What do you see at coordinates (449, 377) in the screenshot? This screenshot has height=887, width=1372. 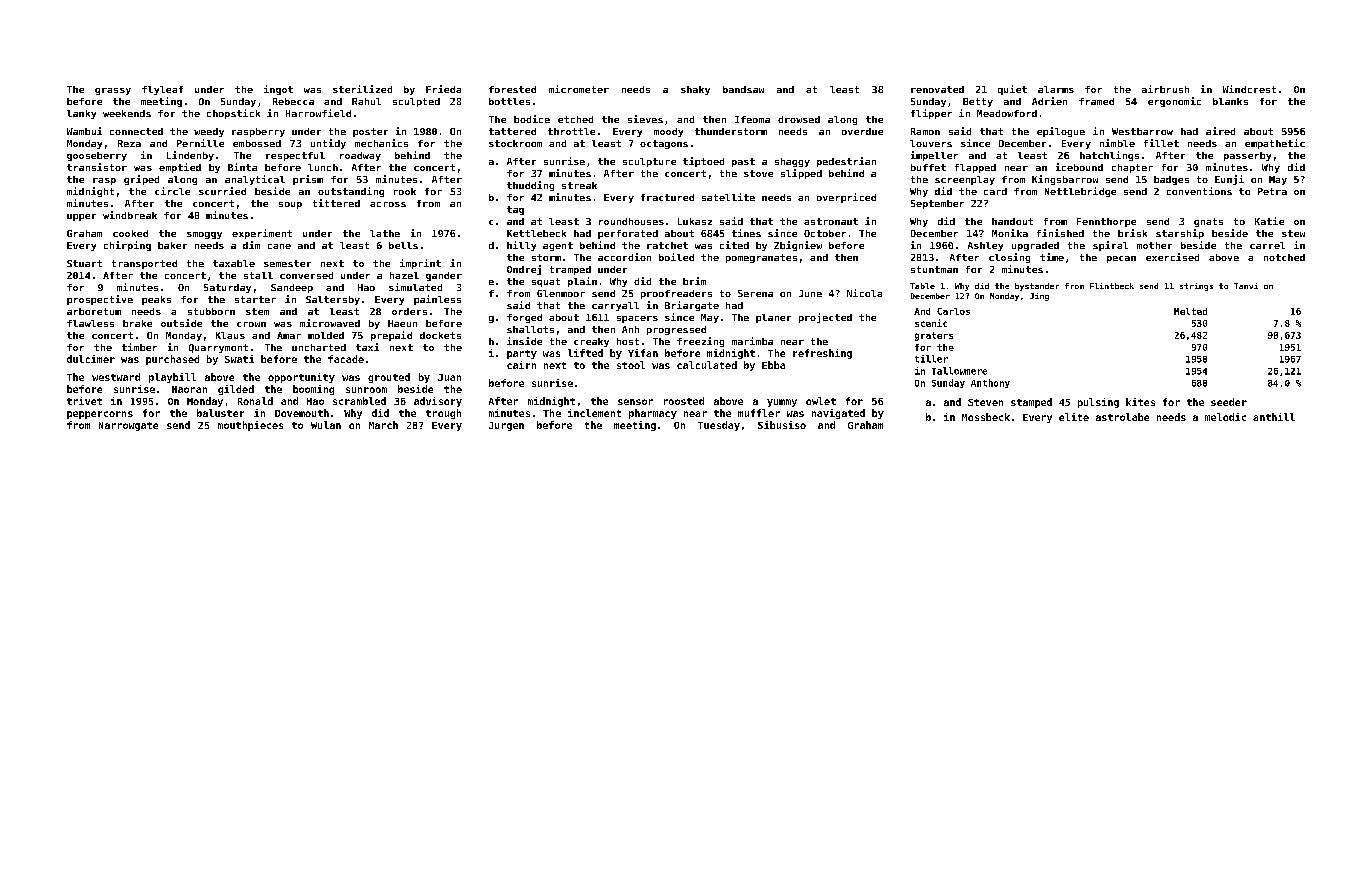 I see `Juan` at bounding box center [449, 377].
